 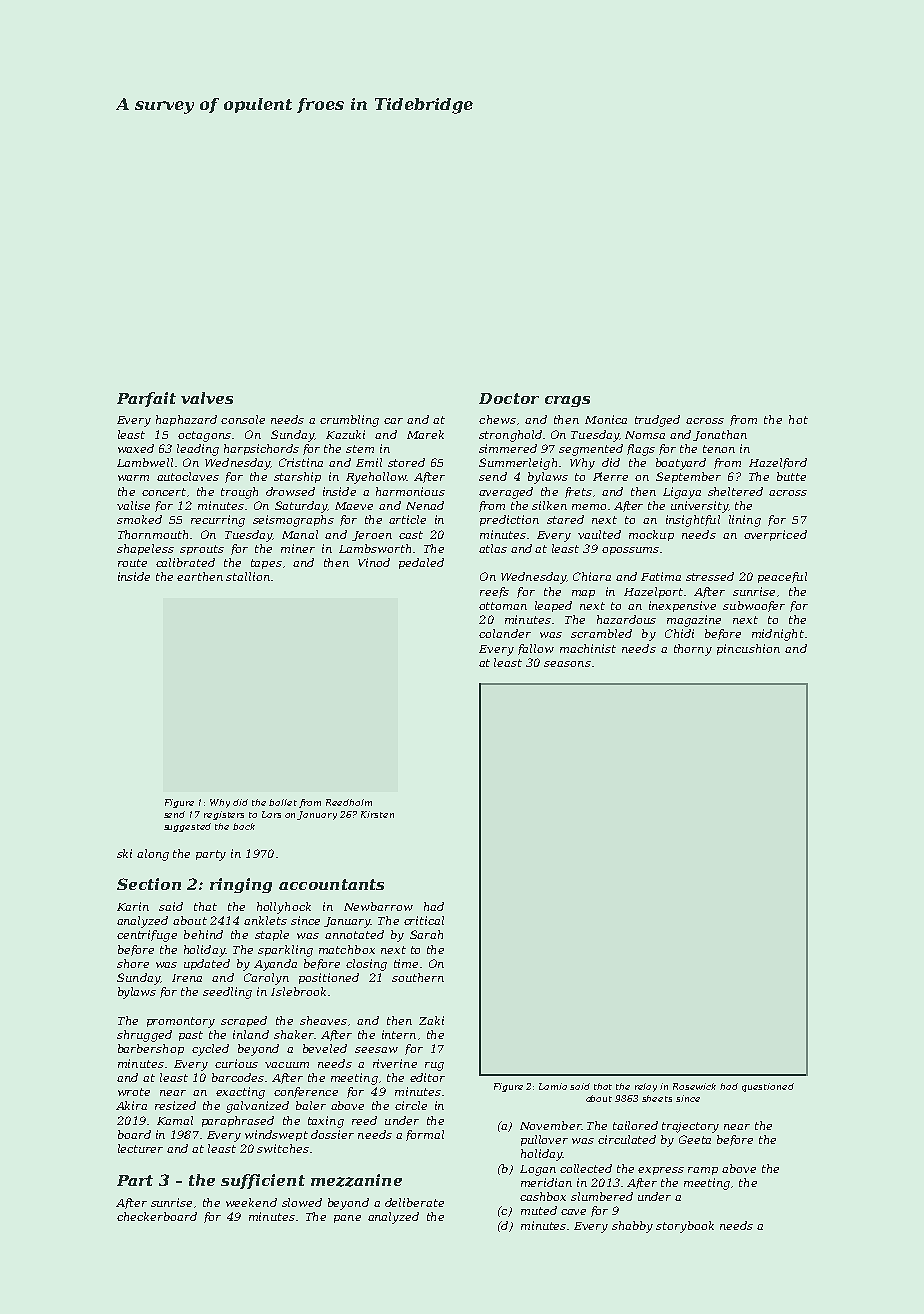 I want to click on trudged, so click(x=657, y=421).
